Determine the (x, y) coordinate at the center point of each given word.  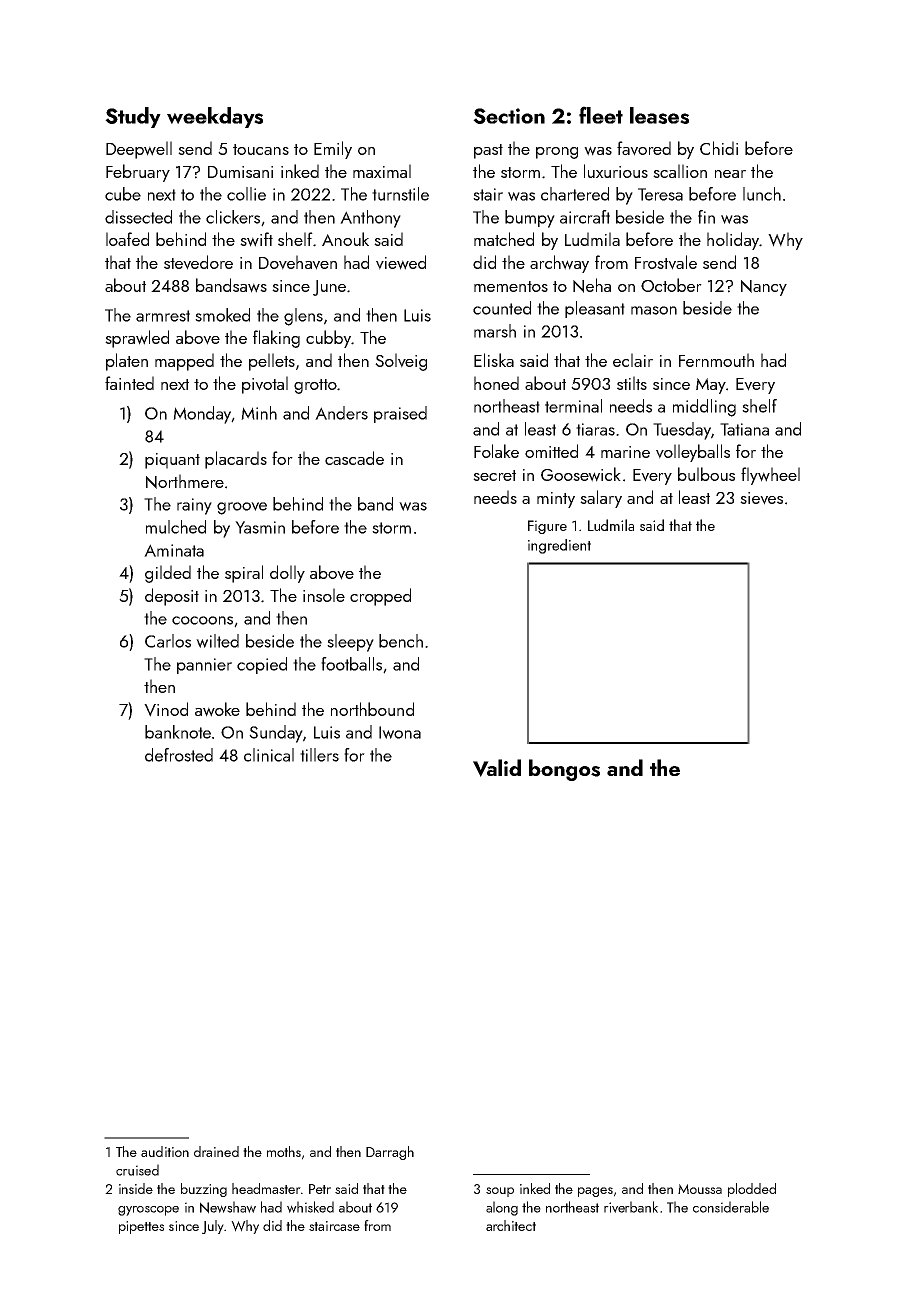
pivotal (265, 385)
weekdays (215, 117)
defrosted (179, 755)
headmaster (266, 1188)
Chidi (719, 148)
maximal (382, 171)
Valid (497, 768)
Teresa (660, 194)
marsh (495, 331)
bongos (564, 770)
